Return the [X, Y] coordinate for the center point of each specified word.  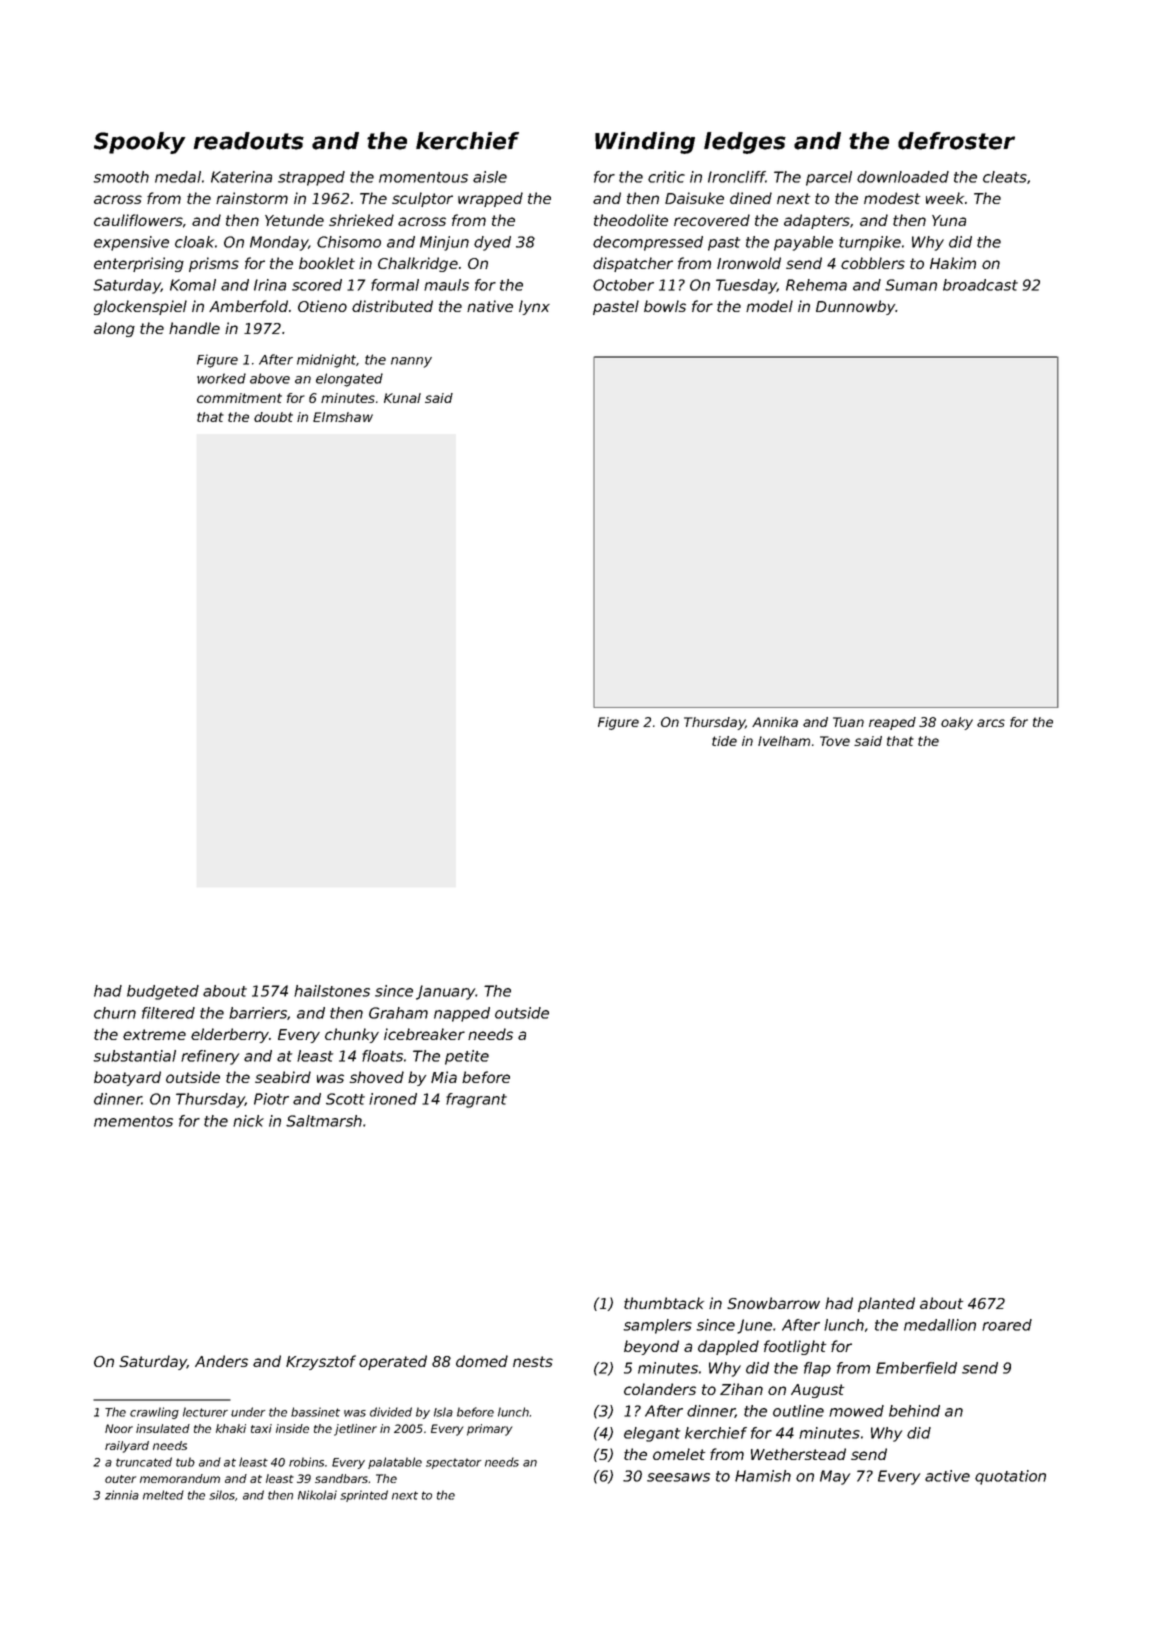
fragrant [476, 1100]
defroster [956, 141]
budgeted [163, 992]
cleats [1005, 177]
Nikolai [317, 1495]
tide [724, 741]
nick [248, 1121]
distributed [392, 306]
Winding [645, 143]
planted [886, 1304]
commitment [239, 398]
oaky [957, 723]
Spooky [140, 143]
